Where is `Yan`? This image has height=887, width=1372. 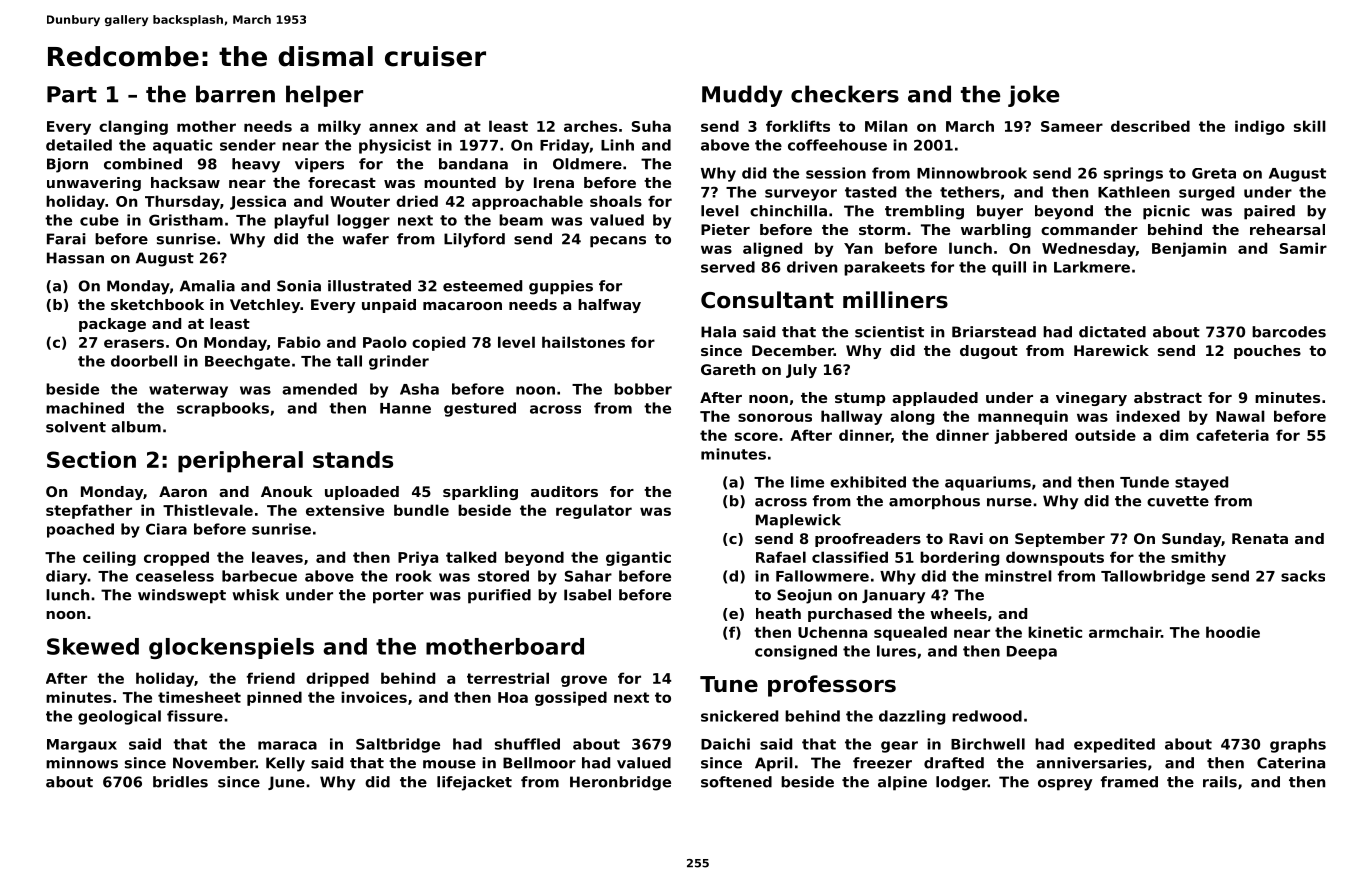 Yan is located at coordinates (858, 248).
